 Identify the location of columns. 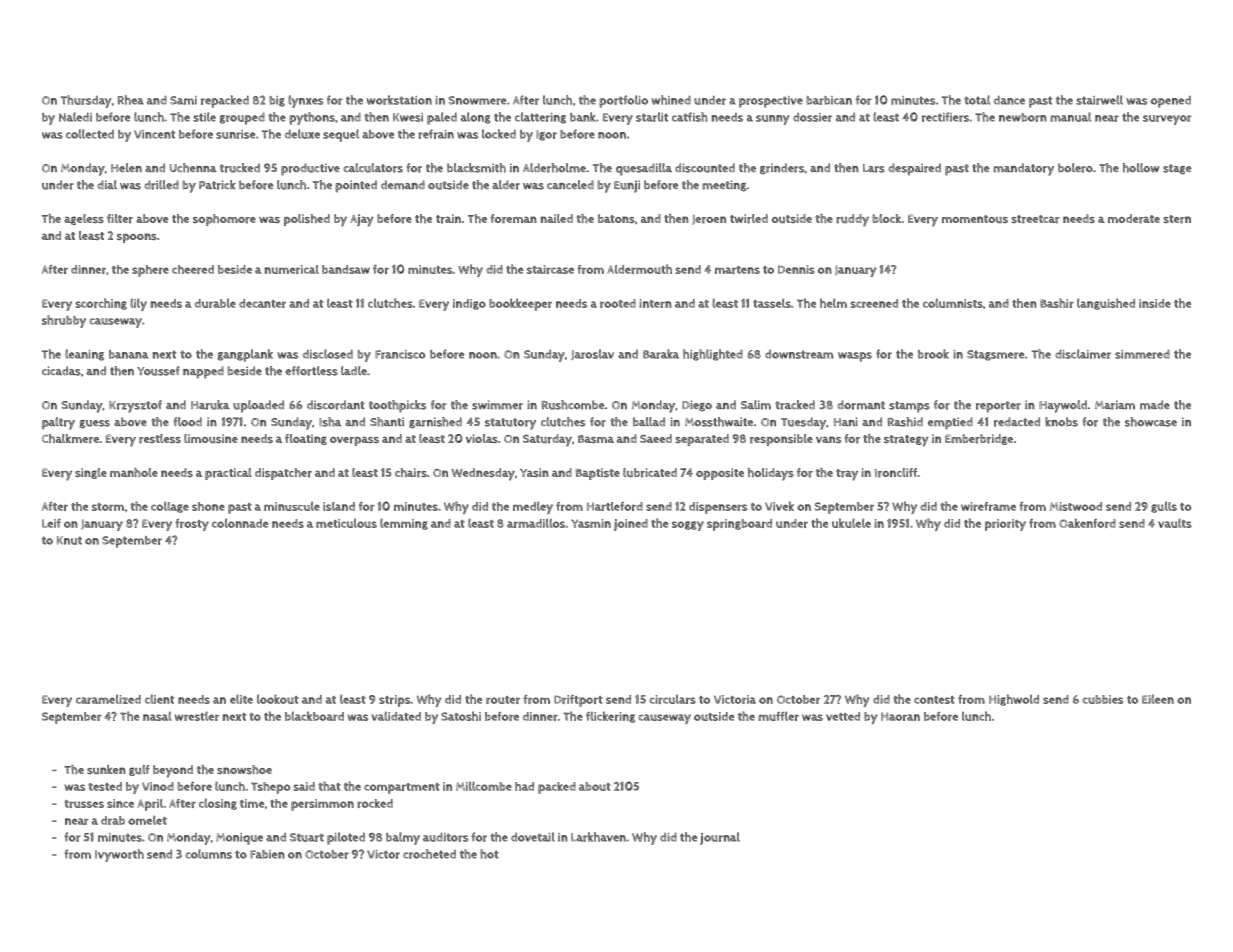
(208, 854).
